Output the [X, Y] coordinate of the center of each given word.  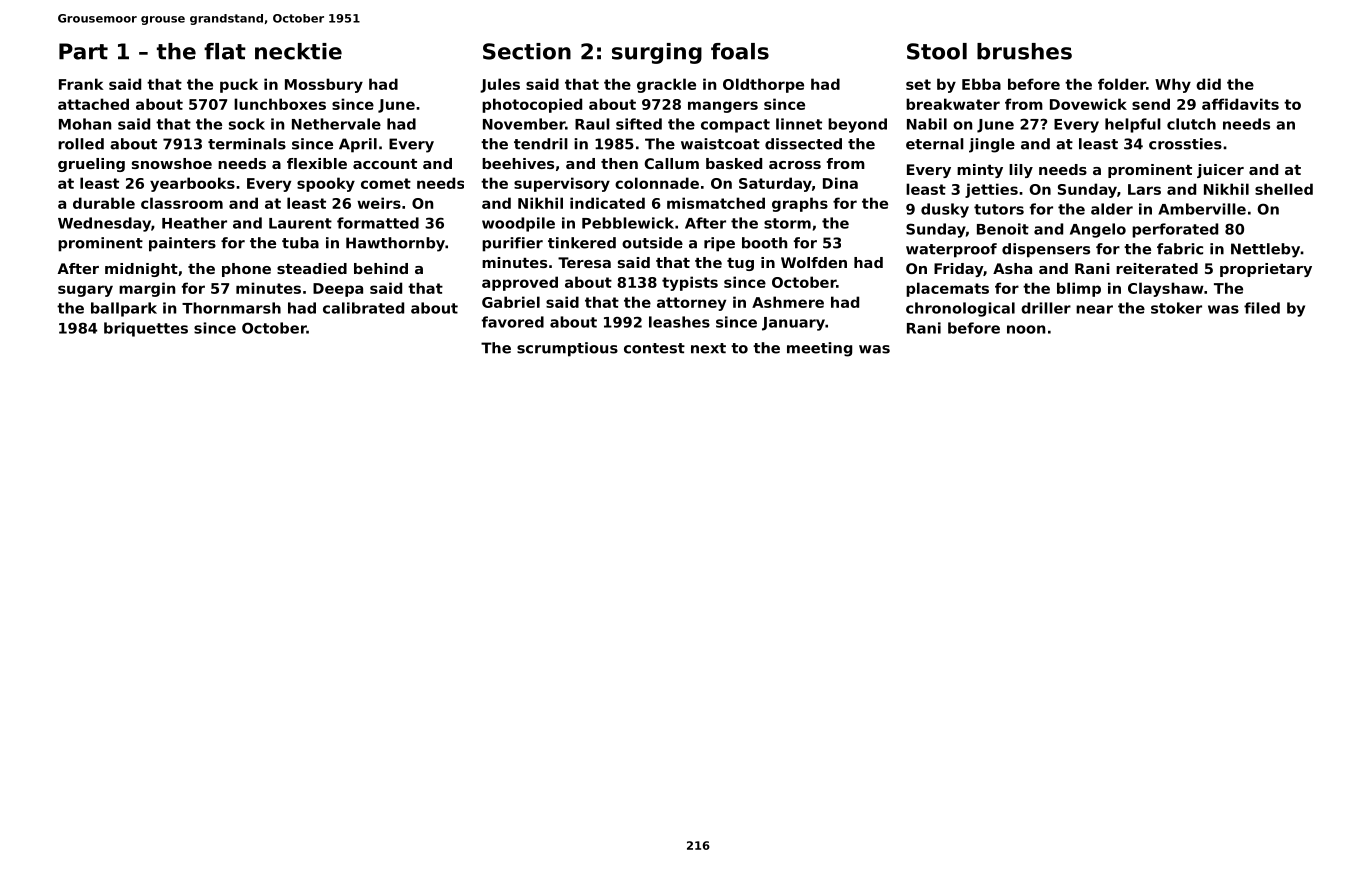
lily [1021, 171]
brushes [1024, 51]
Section [527, 51]
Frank [81, 84]
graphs [800, 204]
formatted [378, 223]
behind [381, 268]
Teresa [584, 262]
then [619, 163]
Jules [500, 85]
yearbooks [192, 184]
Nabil [927, 124]
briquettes [146, 329]
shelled [1284, 189]
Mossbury [324, 85]
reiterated [1157, 268]
